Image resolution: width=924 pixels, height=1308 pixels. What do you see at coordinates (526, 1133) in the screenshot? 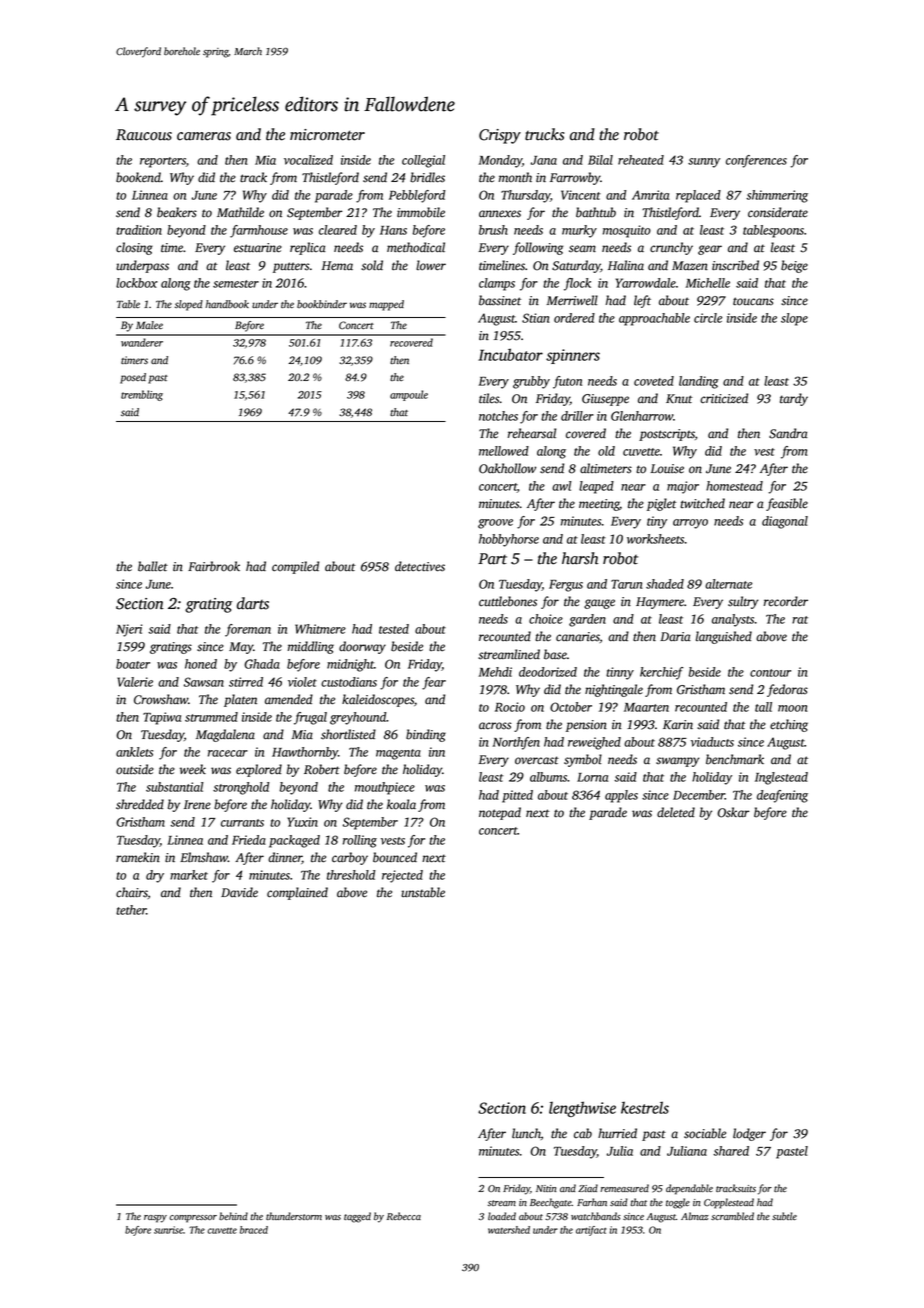
I see `lunch` at bounding box center [526, 1133].
